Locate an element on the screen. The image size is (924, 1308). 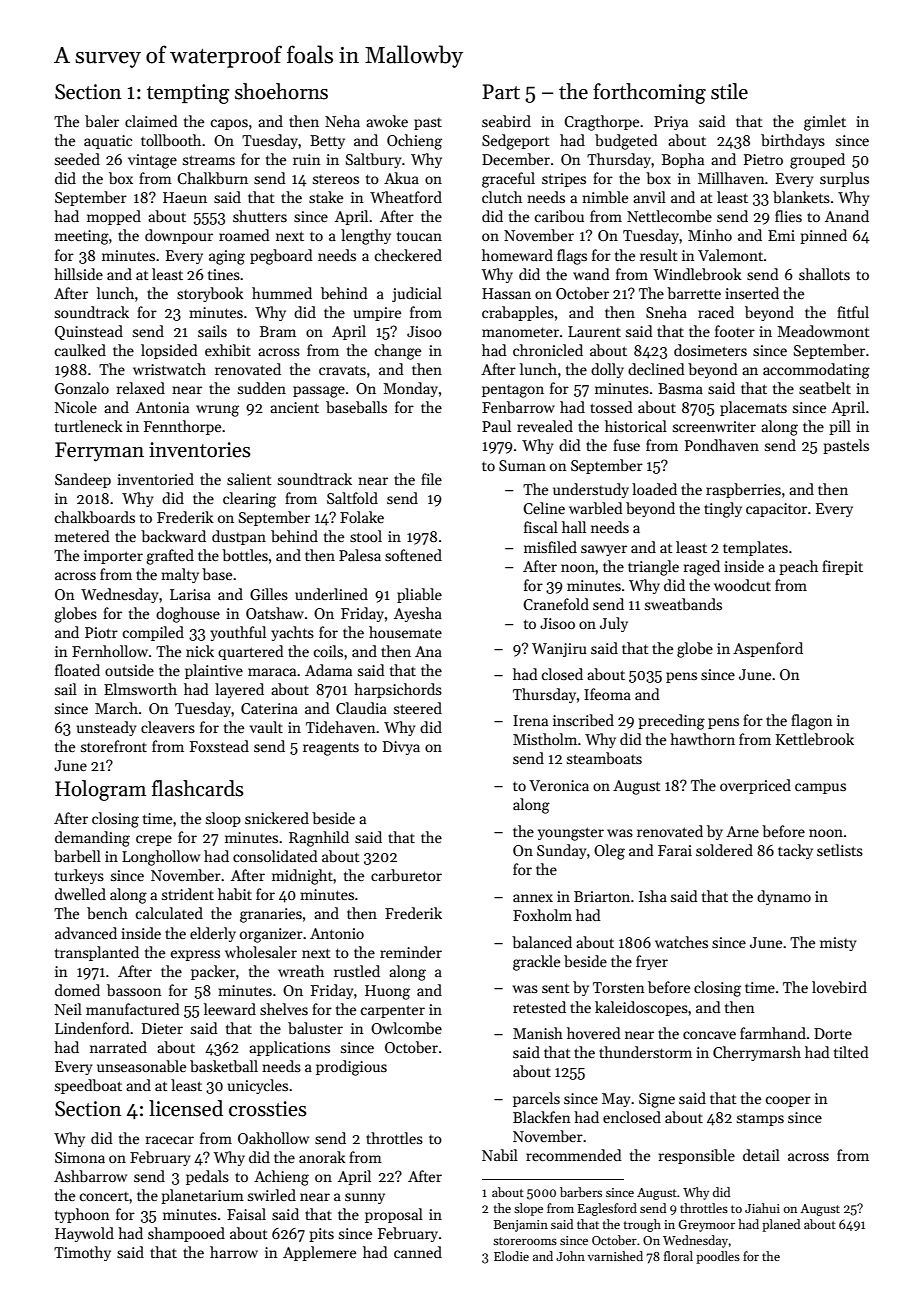
hillside is located at coordinates (78, 274).
